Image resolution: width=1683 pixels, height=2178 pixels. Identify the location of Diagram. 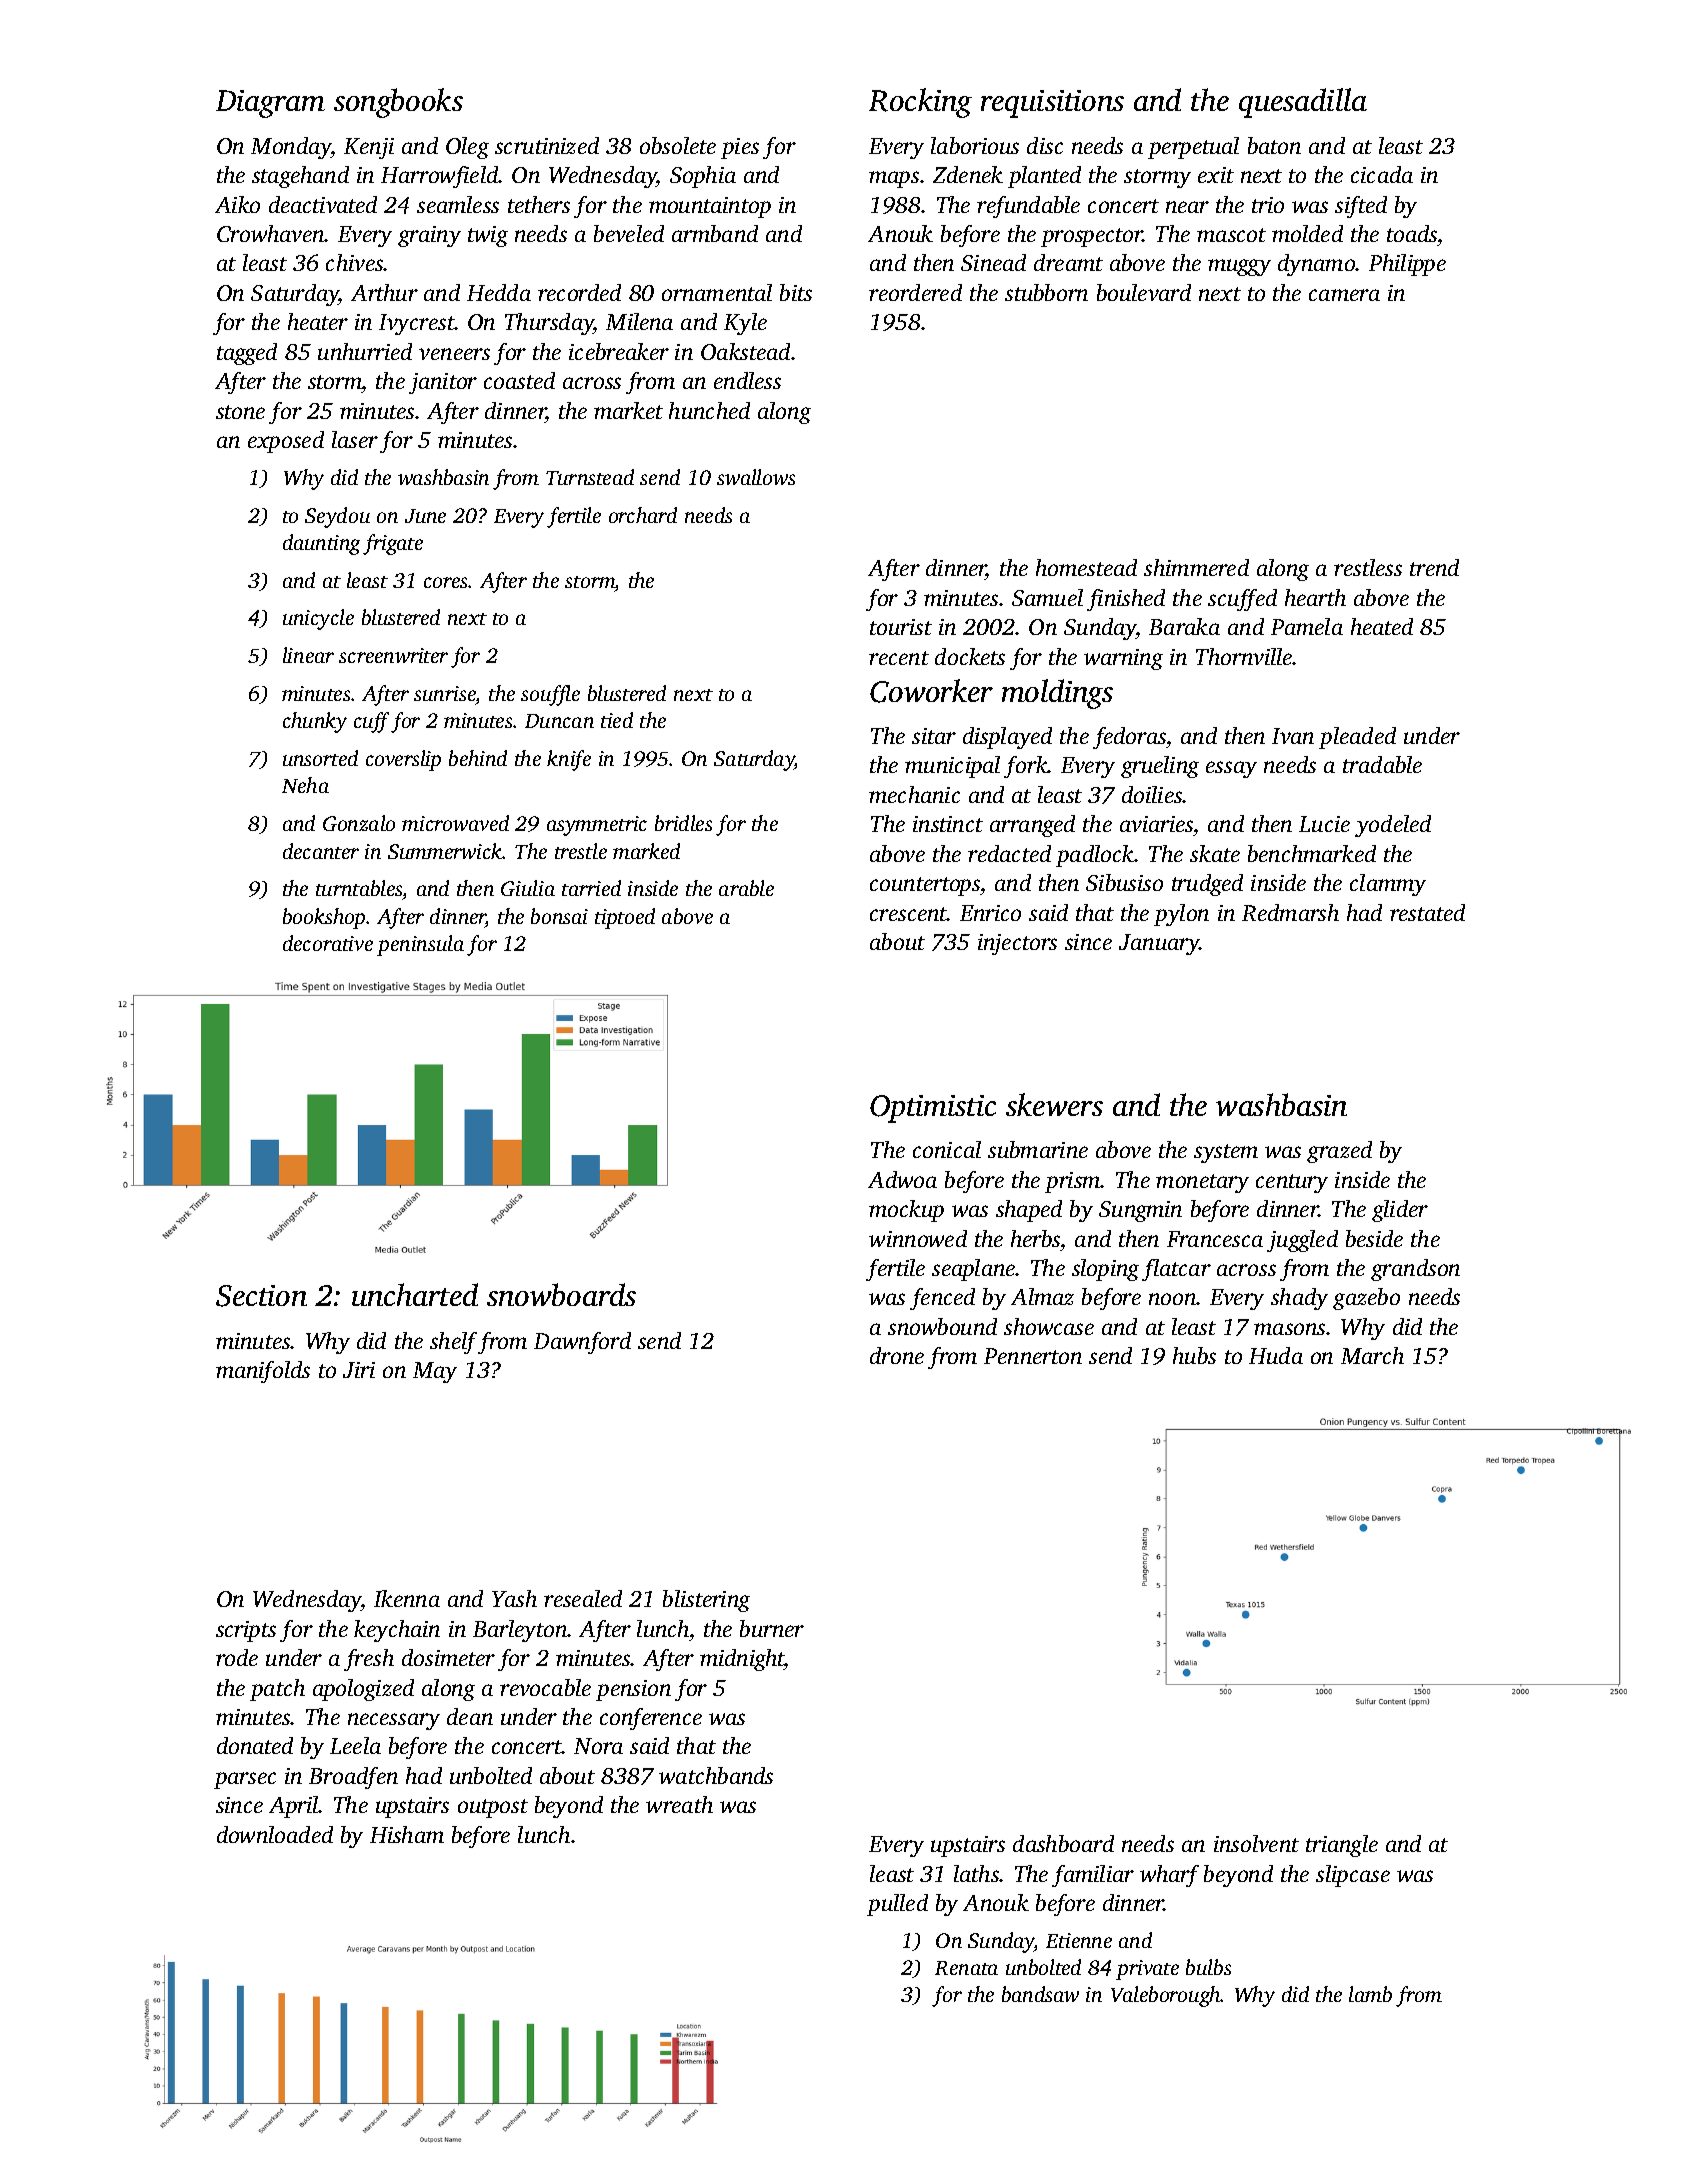
(270, 104).
